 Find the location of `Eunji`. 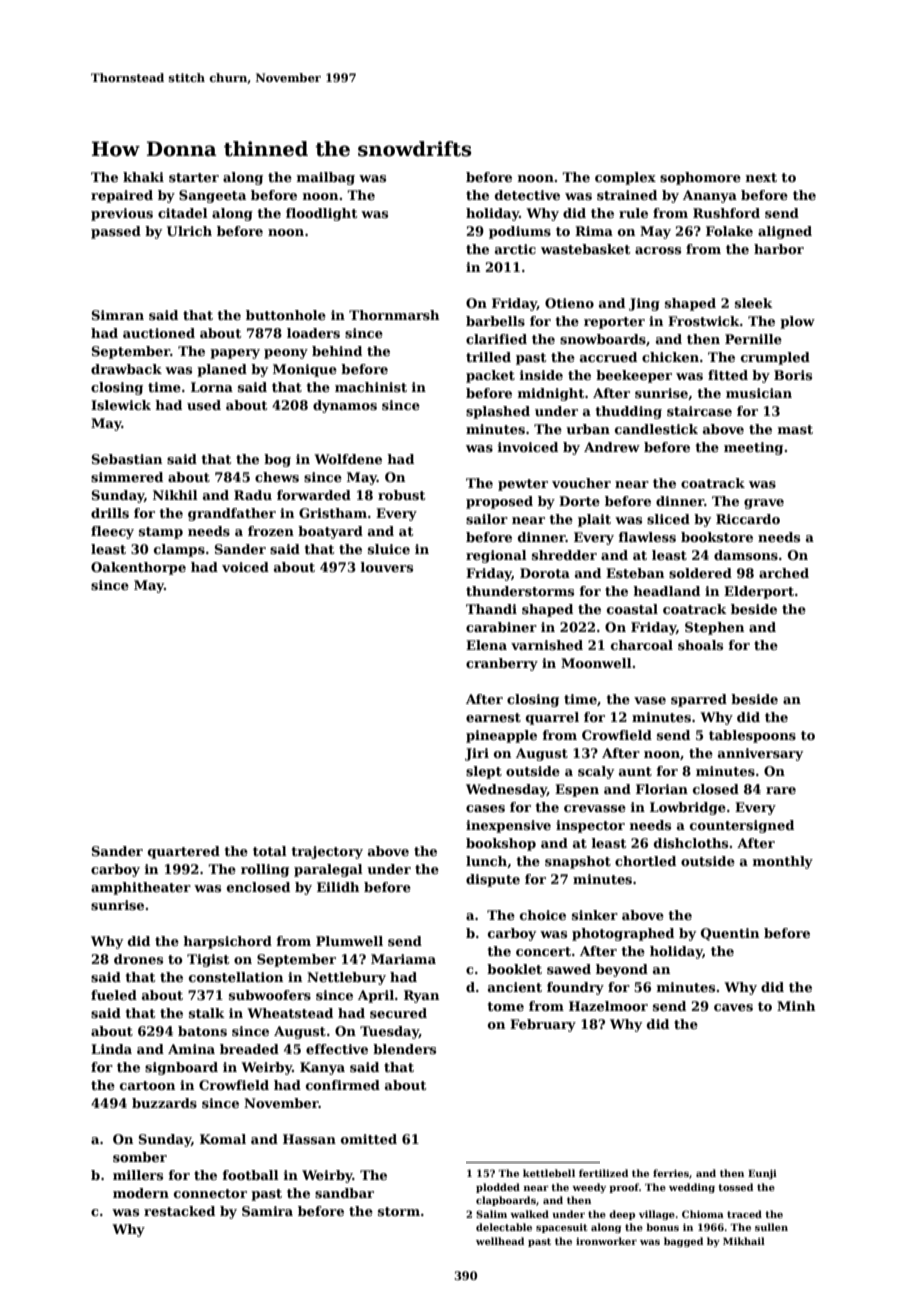

Eunji is located at coordinates (762, 1174).
